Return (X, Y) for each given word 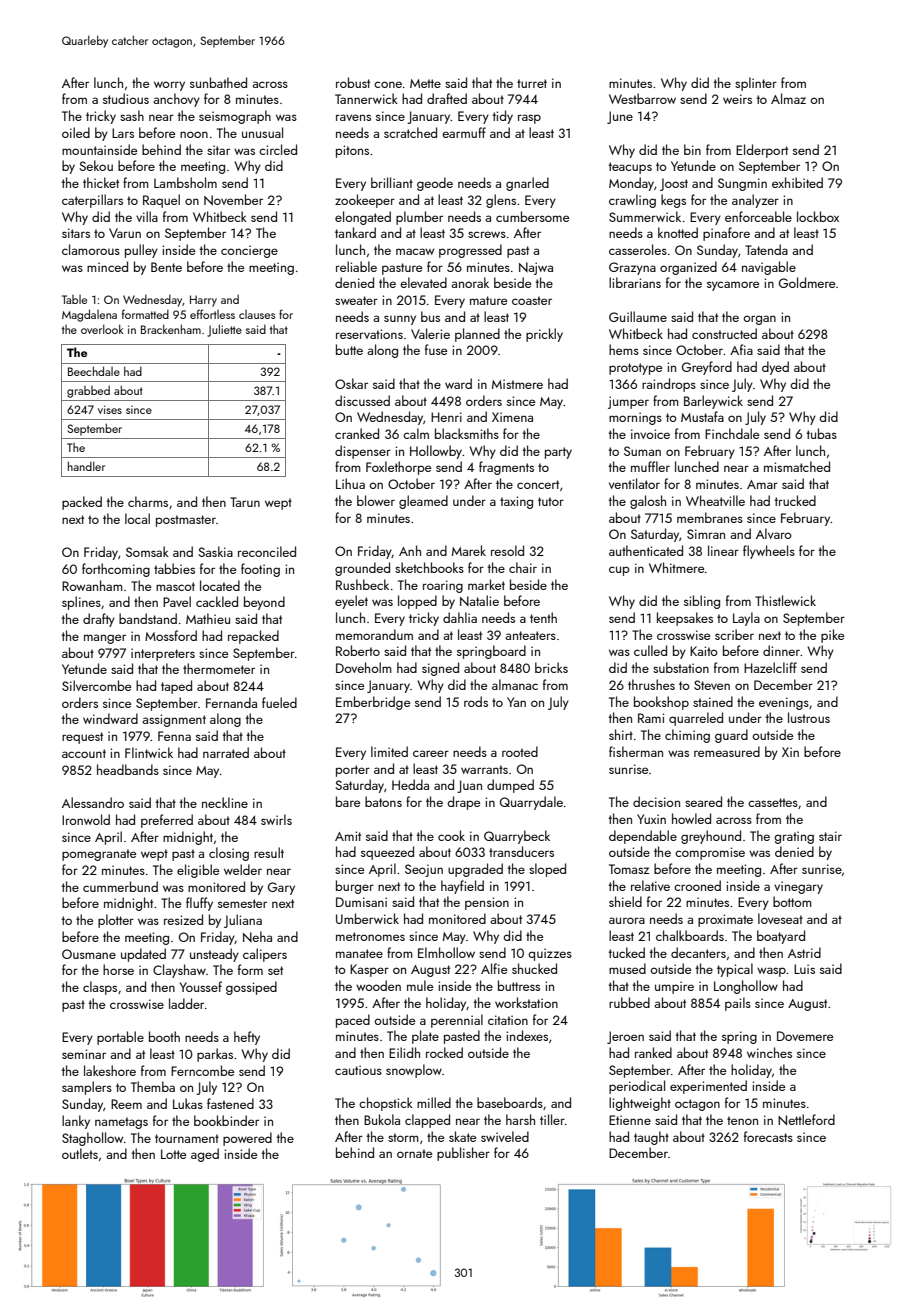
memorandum (374, 634)
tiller (552, 1119)
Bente (166, 267)
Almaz (788, 98)
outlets (80, 1153)
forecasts (768, 1136)
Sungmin (742, 184)
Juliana (243, 921)
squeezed (387, 853)
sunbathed (218, 82)
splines (81, 603)
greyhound (711, 837)
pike (832, 636)
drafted (447, 98)
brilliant (392, 182)
